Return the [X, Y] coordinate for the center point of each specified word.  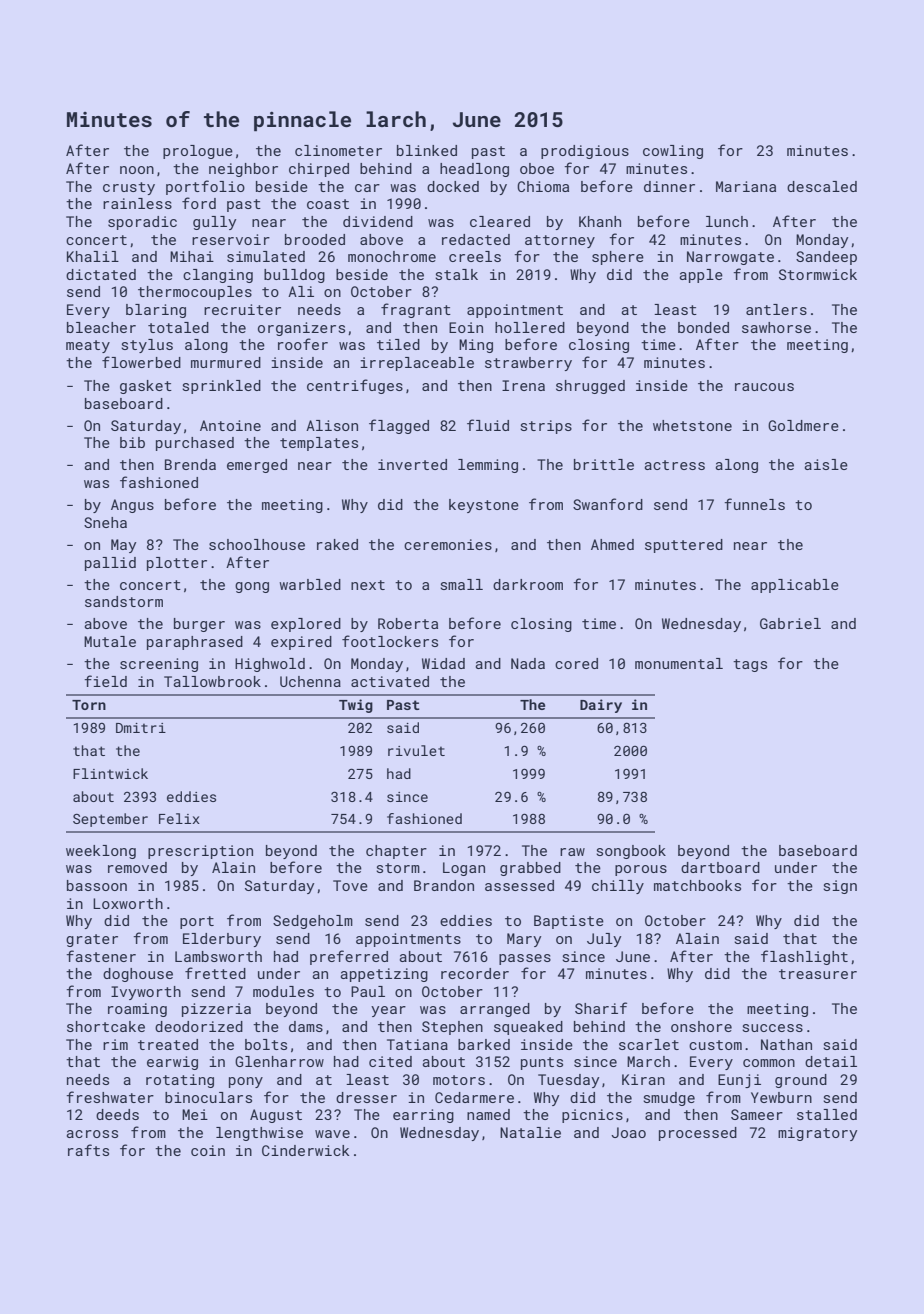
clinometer [338, 150]
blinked [427, 150]
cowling [673, 152]
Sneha [105, 522]
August [276, 1116]
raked [337, 544]
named [488, 1114]
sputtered [684, 546]
